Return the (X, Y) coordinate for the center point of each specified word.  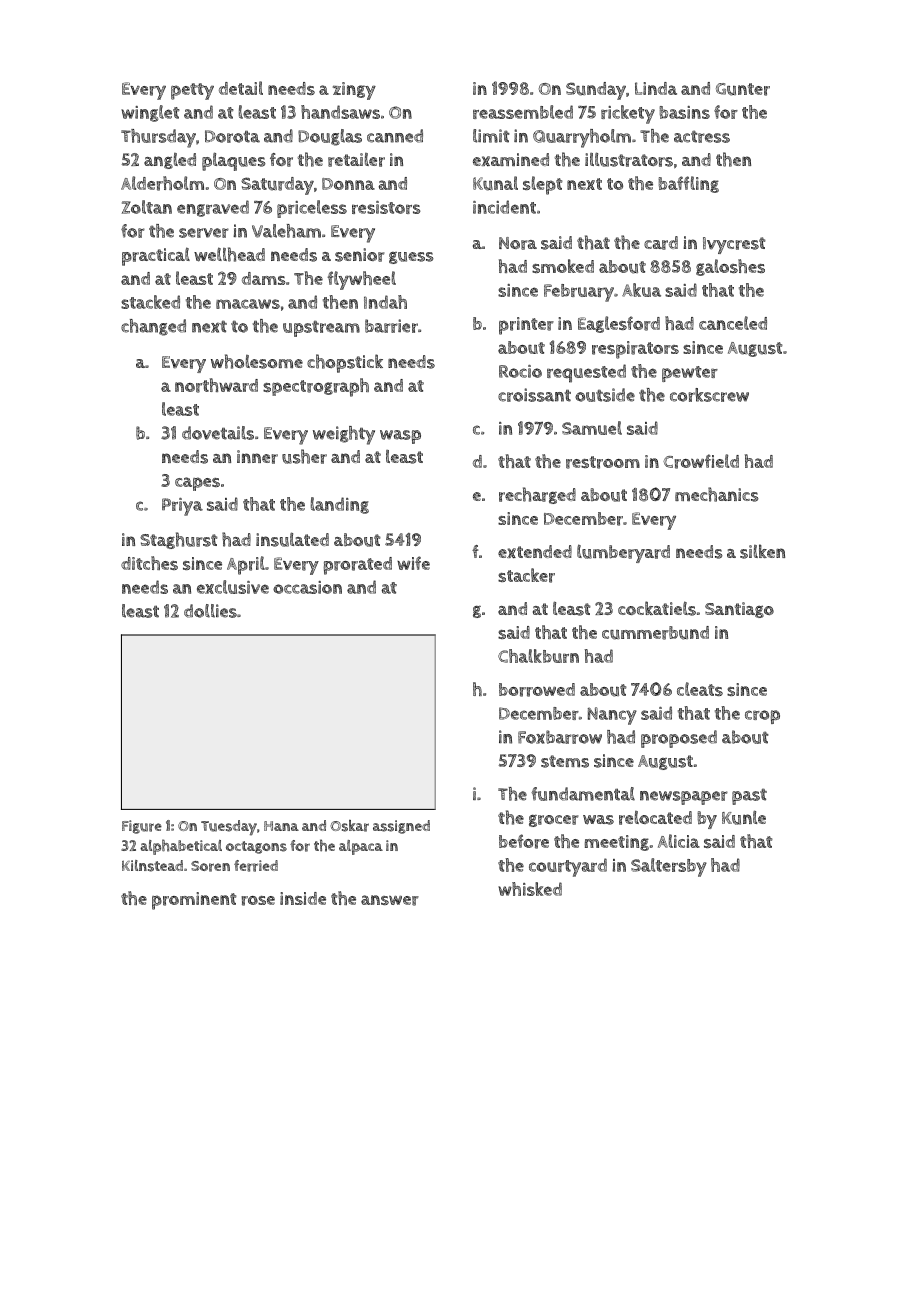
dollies (210, 611)
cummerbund (655, 633)
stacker (526, 575)
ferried (256, 866)
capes (197, 484)
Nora (518, 243)
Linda (656, 88)
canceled (733, 323)
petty (192, 91)
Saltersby (669, 867)
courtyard (568, 867)
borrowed (537, 690)
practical (156, 256)
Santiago (739, 610)
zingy (354, 91)
